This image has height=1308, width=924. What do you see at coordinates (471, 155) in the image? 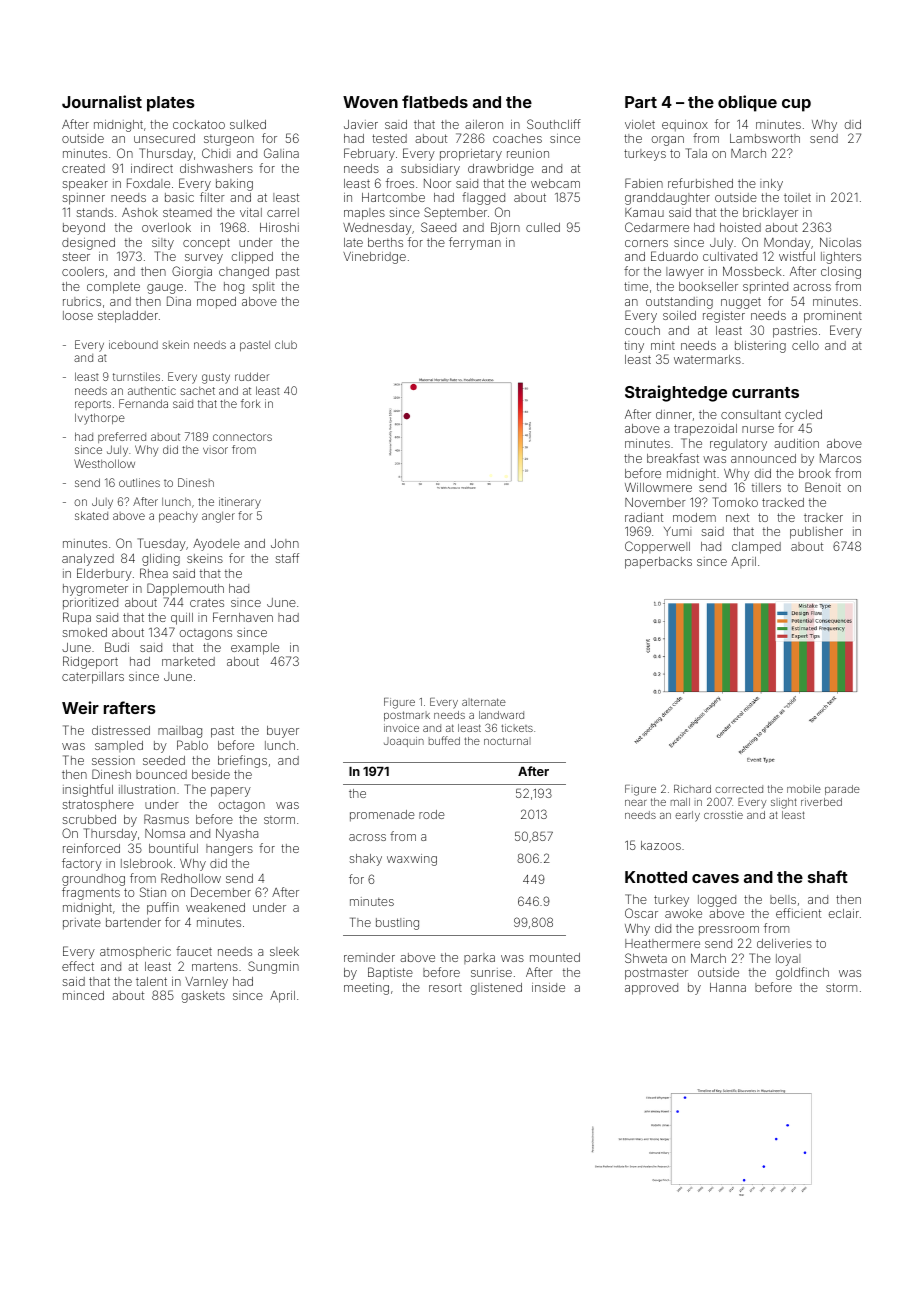
I see `proprietary` at bounding box center [471, 155].
